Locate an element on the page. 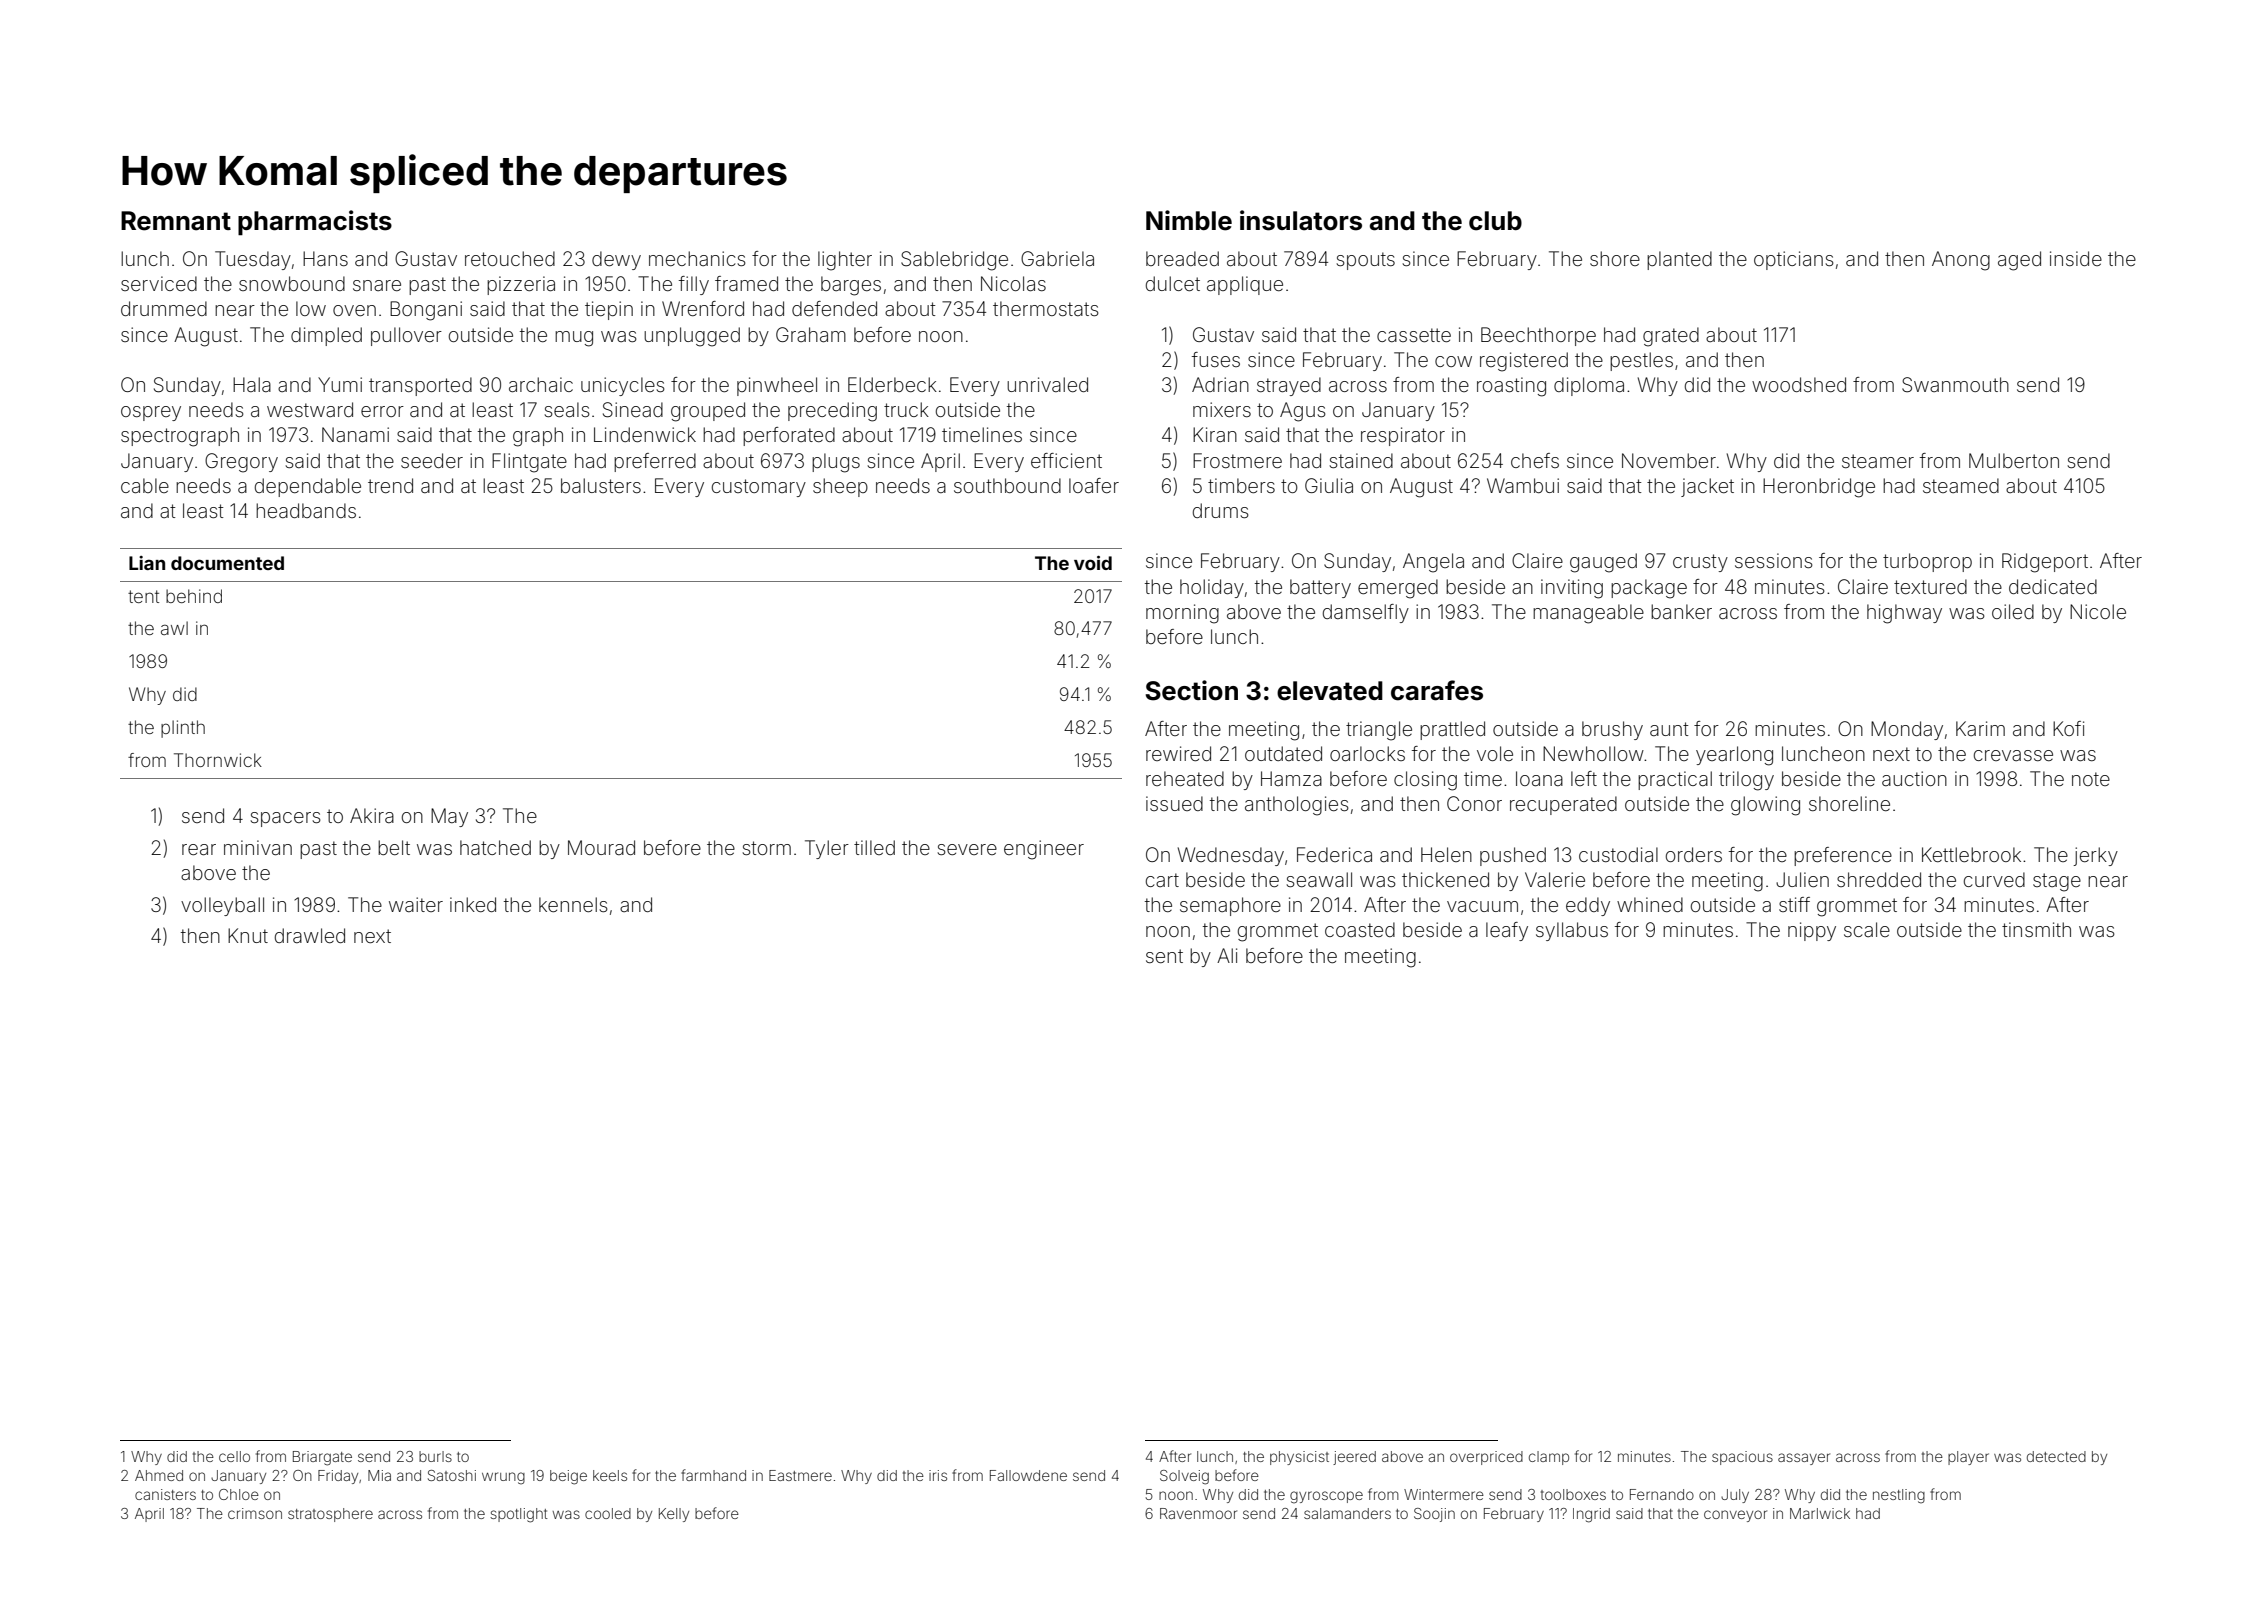 The image size is (2266, 1603). rewired is located at coordinates (1178, 753).
